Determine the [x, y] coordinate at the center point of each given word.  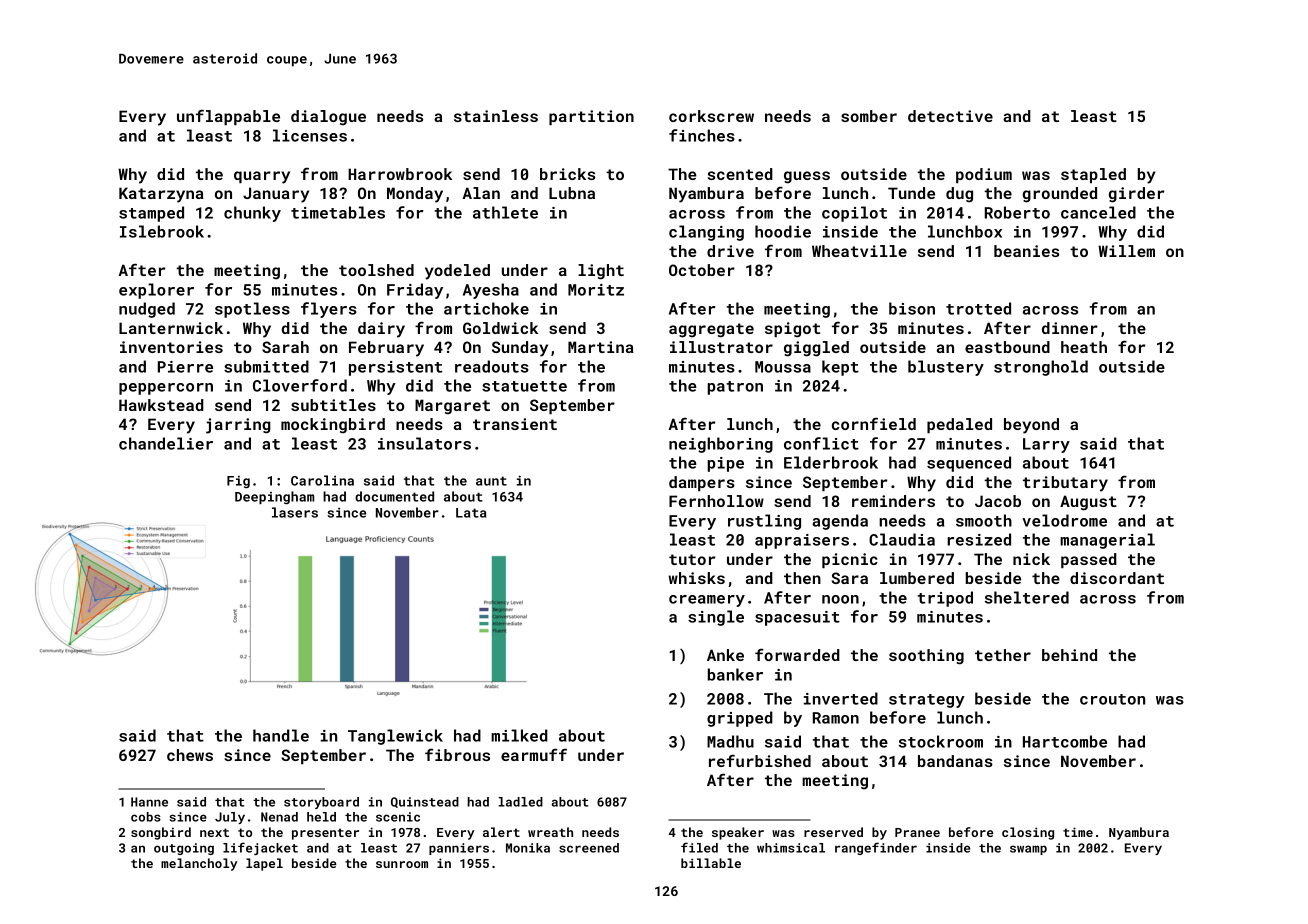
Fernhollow [716, 501]
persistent [395, 368]
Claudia [902, 539]
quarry [262, 177]
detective [950, 116]
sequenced [969, 464]
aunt [491, 481]
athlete [505, 212]
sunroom [402, 864]
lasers [295, 512]
